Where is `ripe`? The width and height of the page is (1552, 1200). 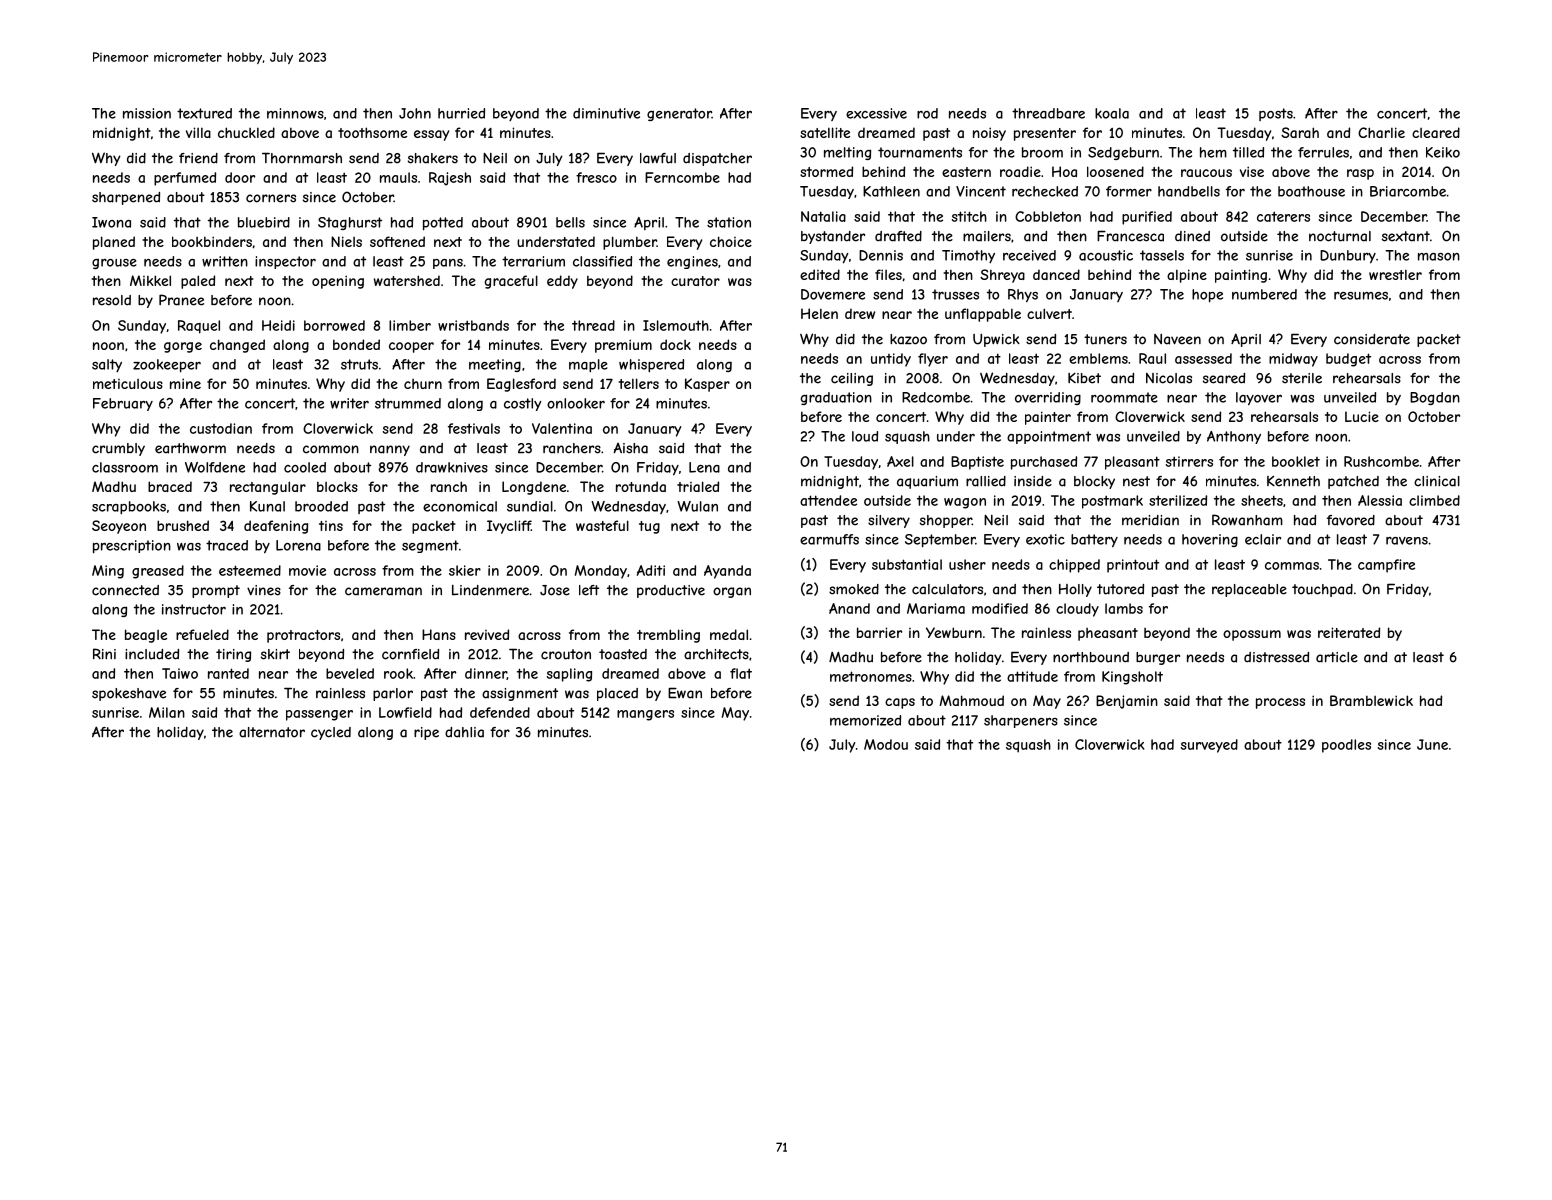 ripe is located at coordinates (426, 733).
